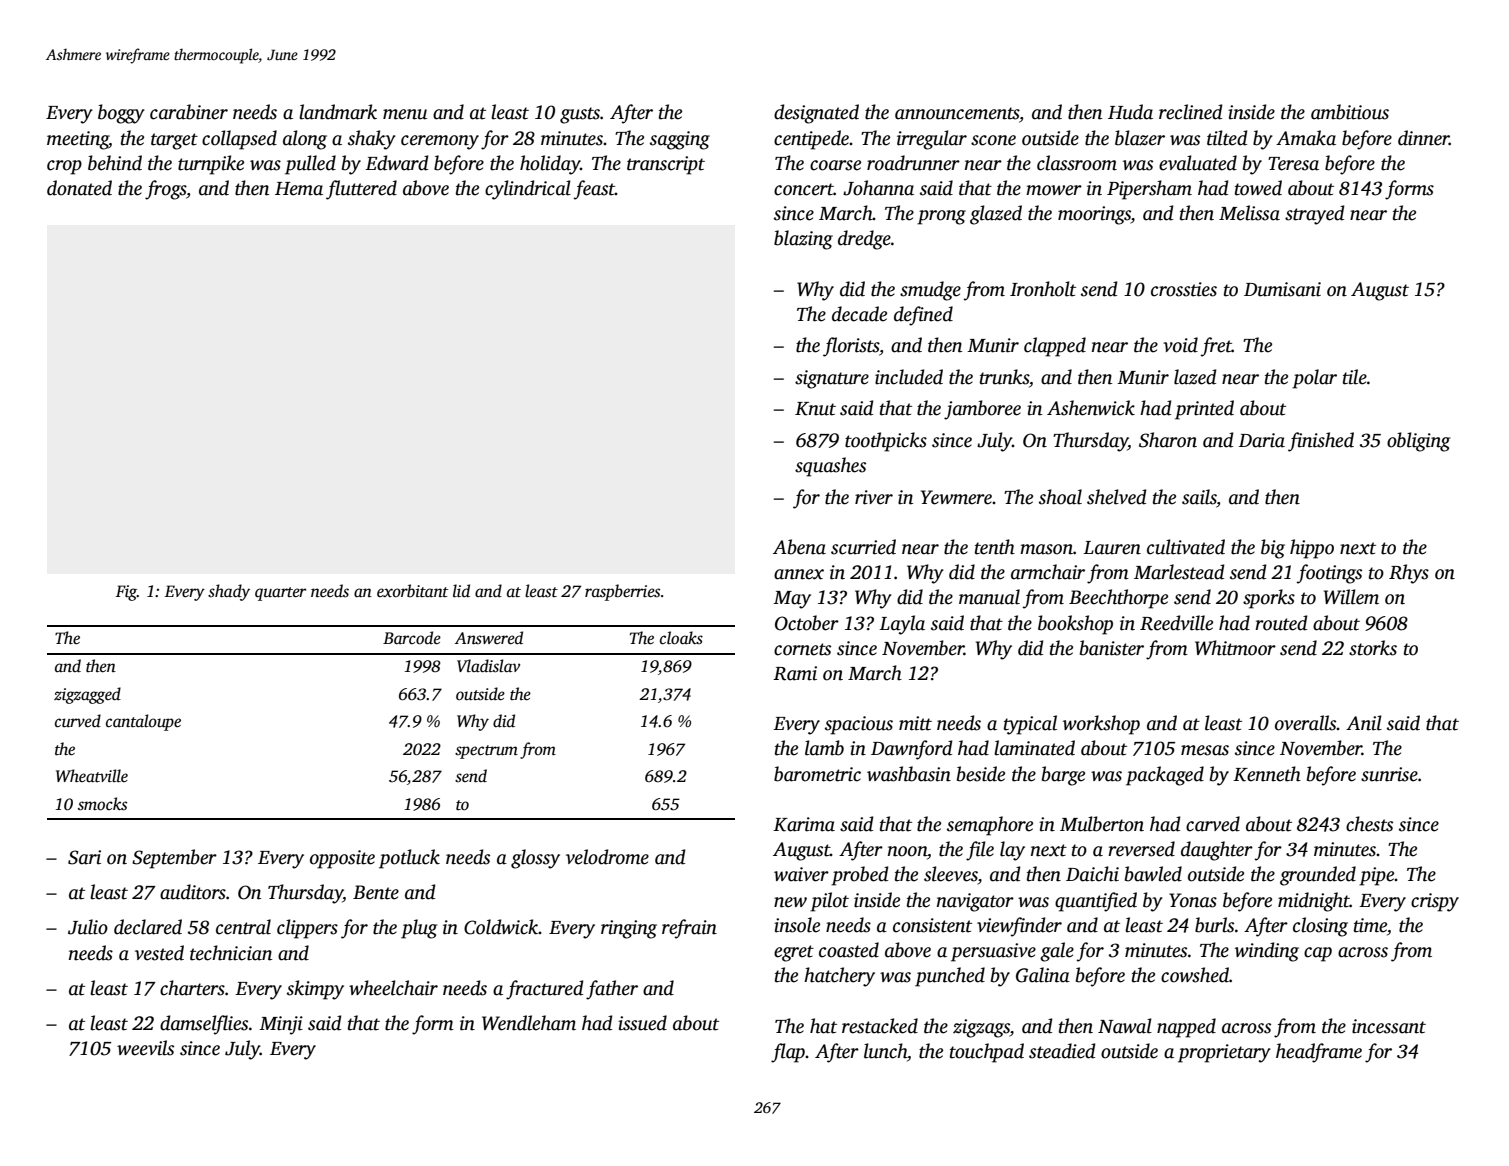 The height and width of the screenshot is (1166, 1509). Describe the element at coordinates (1418, 442) in the screenshot. I see `obliging` at that location.
